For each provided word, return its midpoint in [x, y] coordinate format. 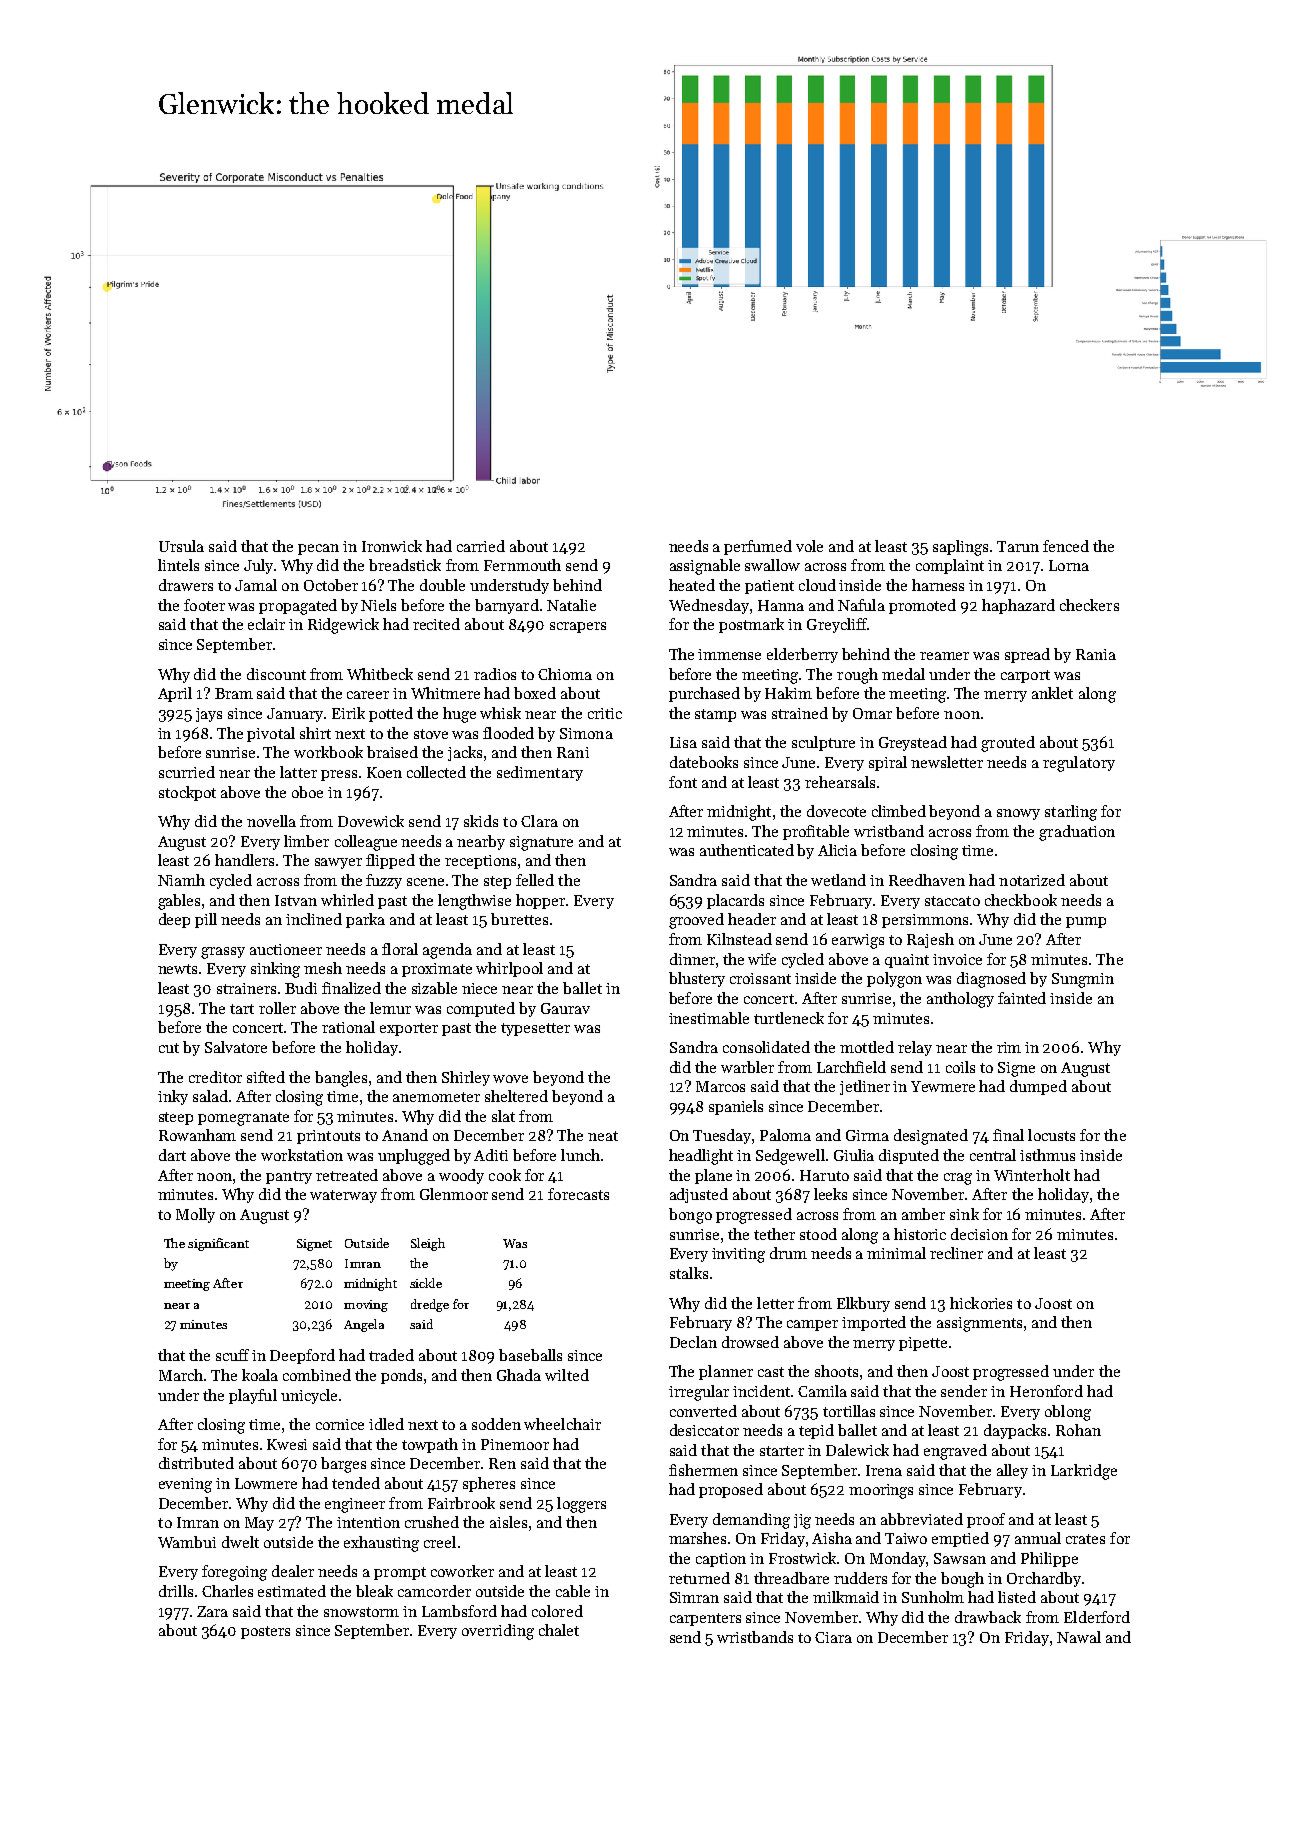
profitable [816, 832]
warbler [747, 1067]
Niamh [181, 880]
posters [265, 1632]
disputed [909, 1156]
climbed [899, 811]
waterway [343, 1196]
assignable [705, 567]
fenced [1066, 546]
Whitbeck [380, 674]
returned [699, 1578]
